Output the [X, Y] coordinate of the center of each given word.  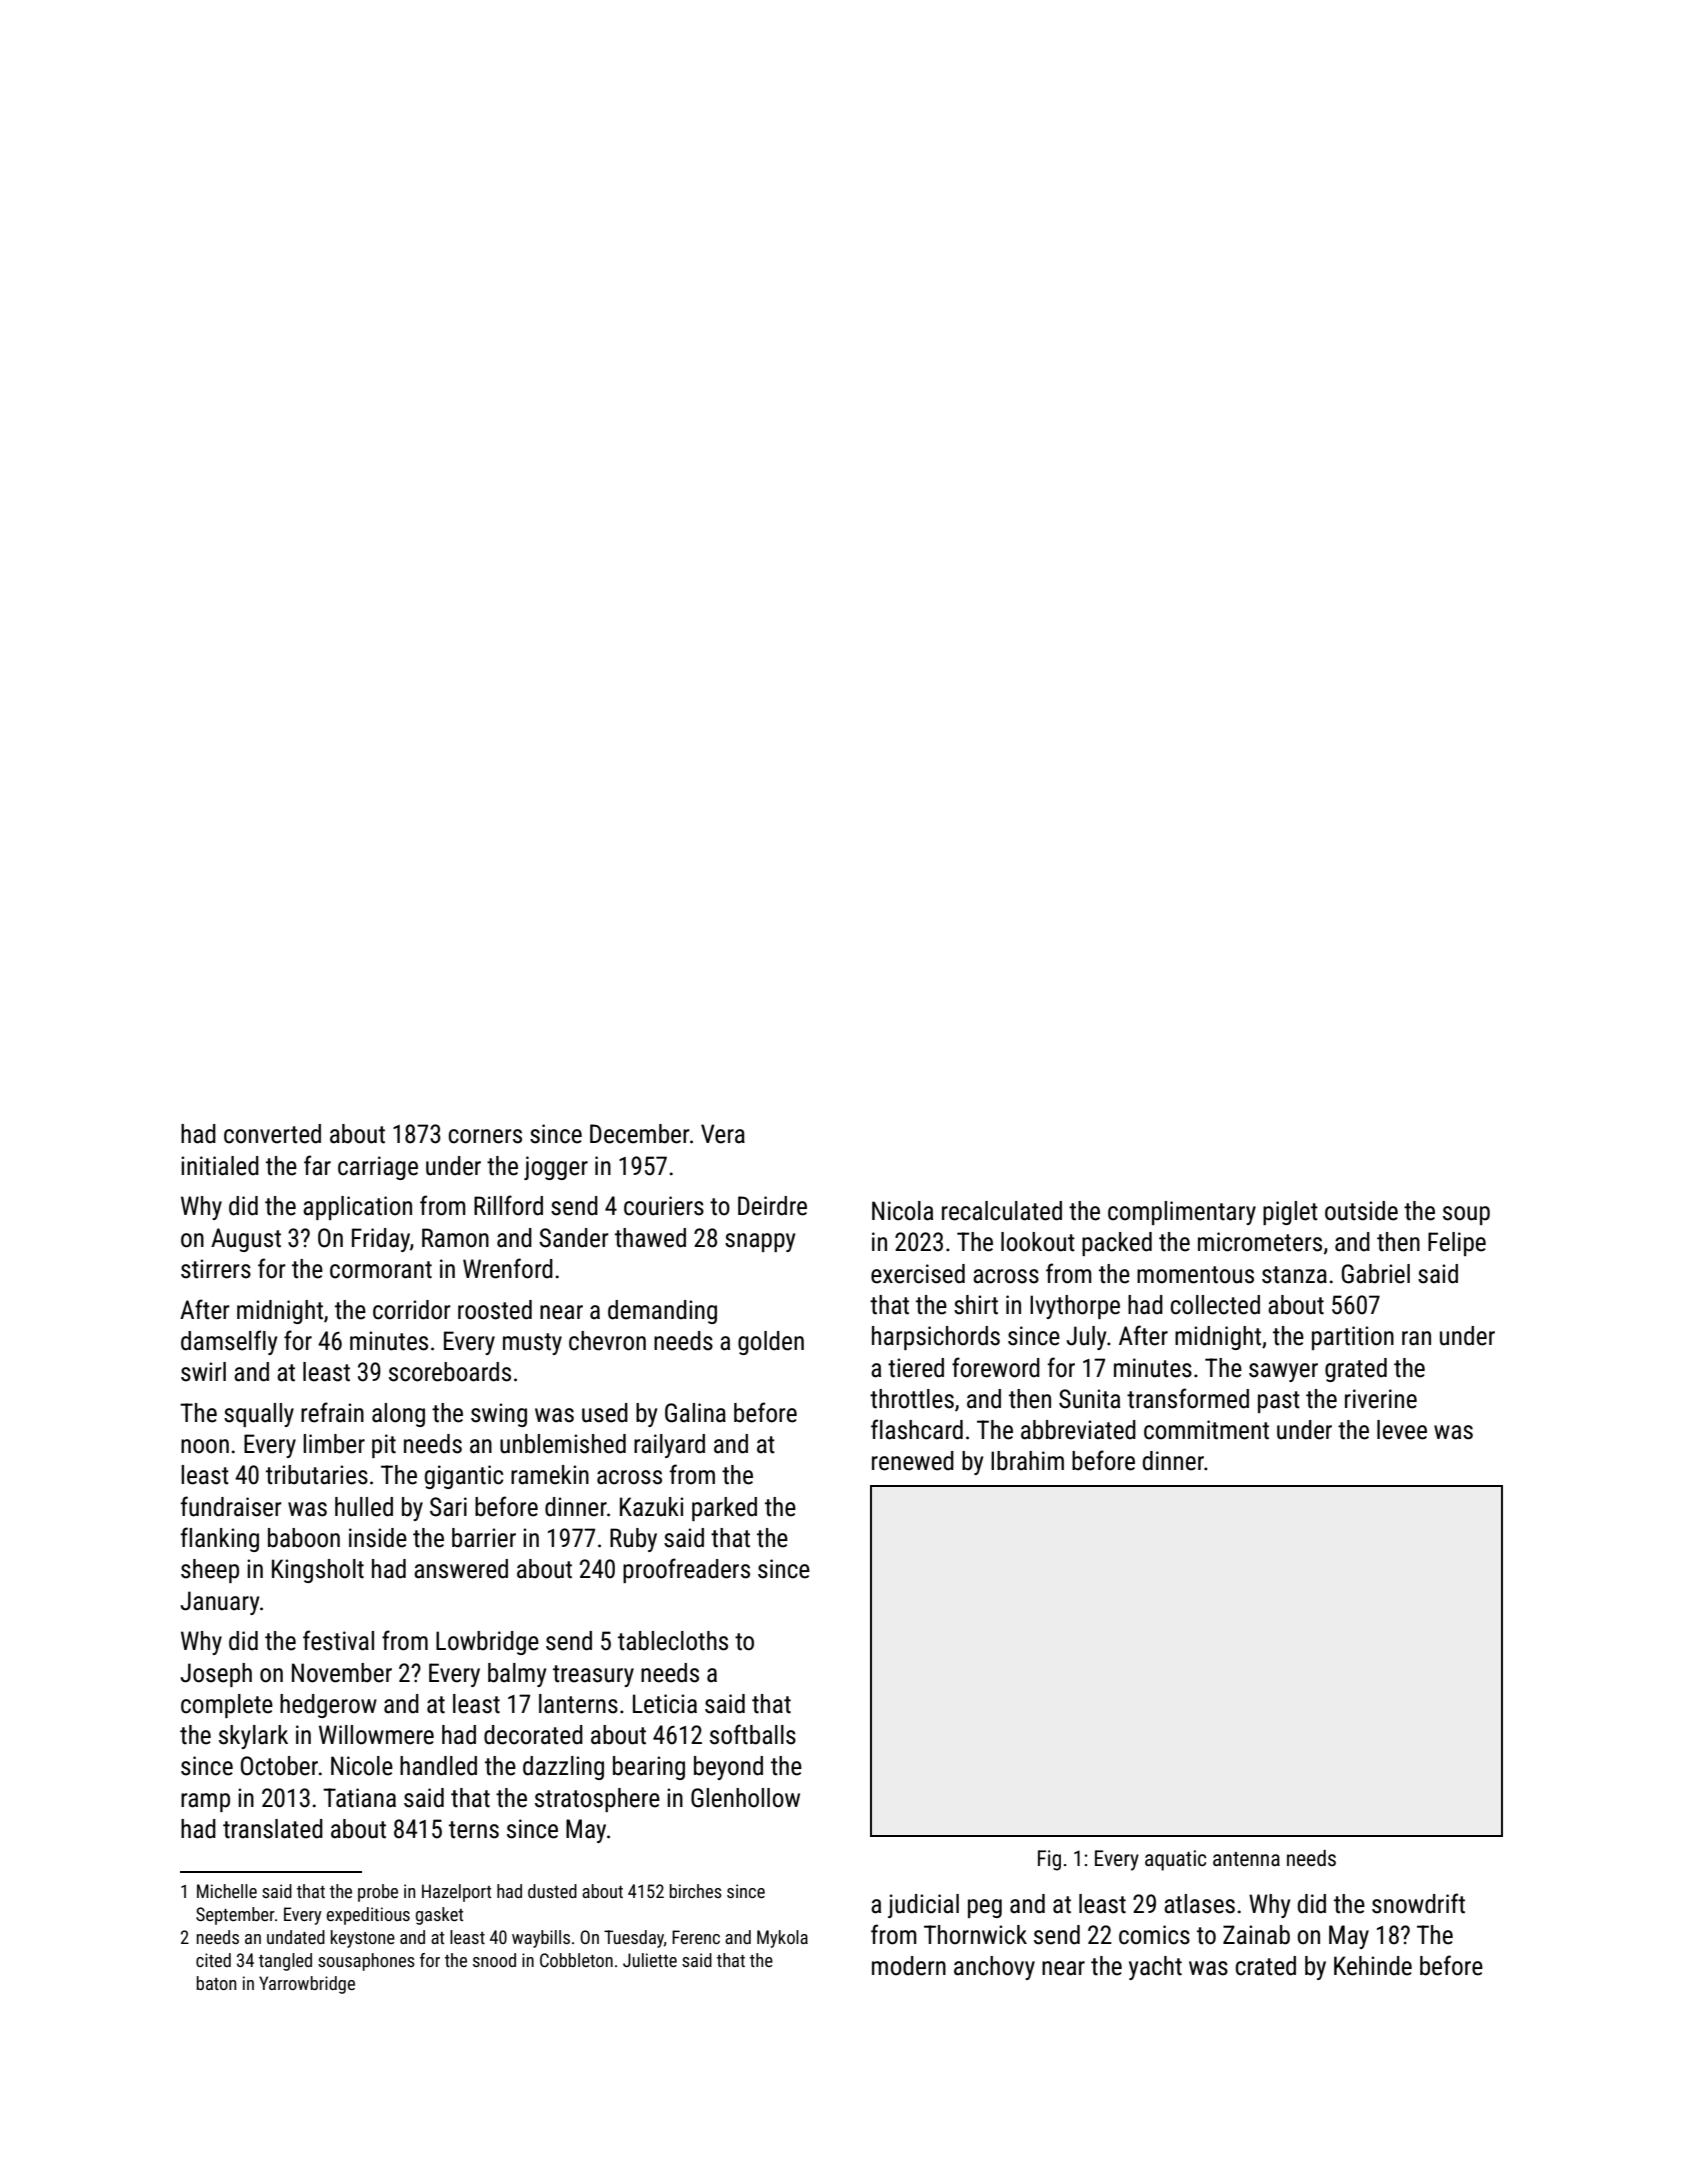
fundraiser [231, 1506]
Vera [723, 1134]
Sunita [1089, 1399]
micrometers [1260, 1242]
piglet [1290, 1213]
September [235, 1916]
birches [696, 1891]
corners [485, 1136]
